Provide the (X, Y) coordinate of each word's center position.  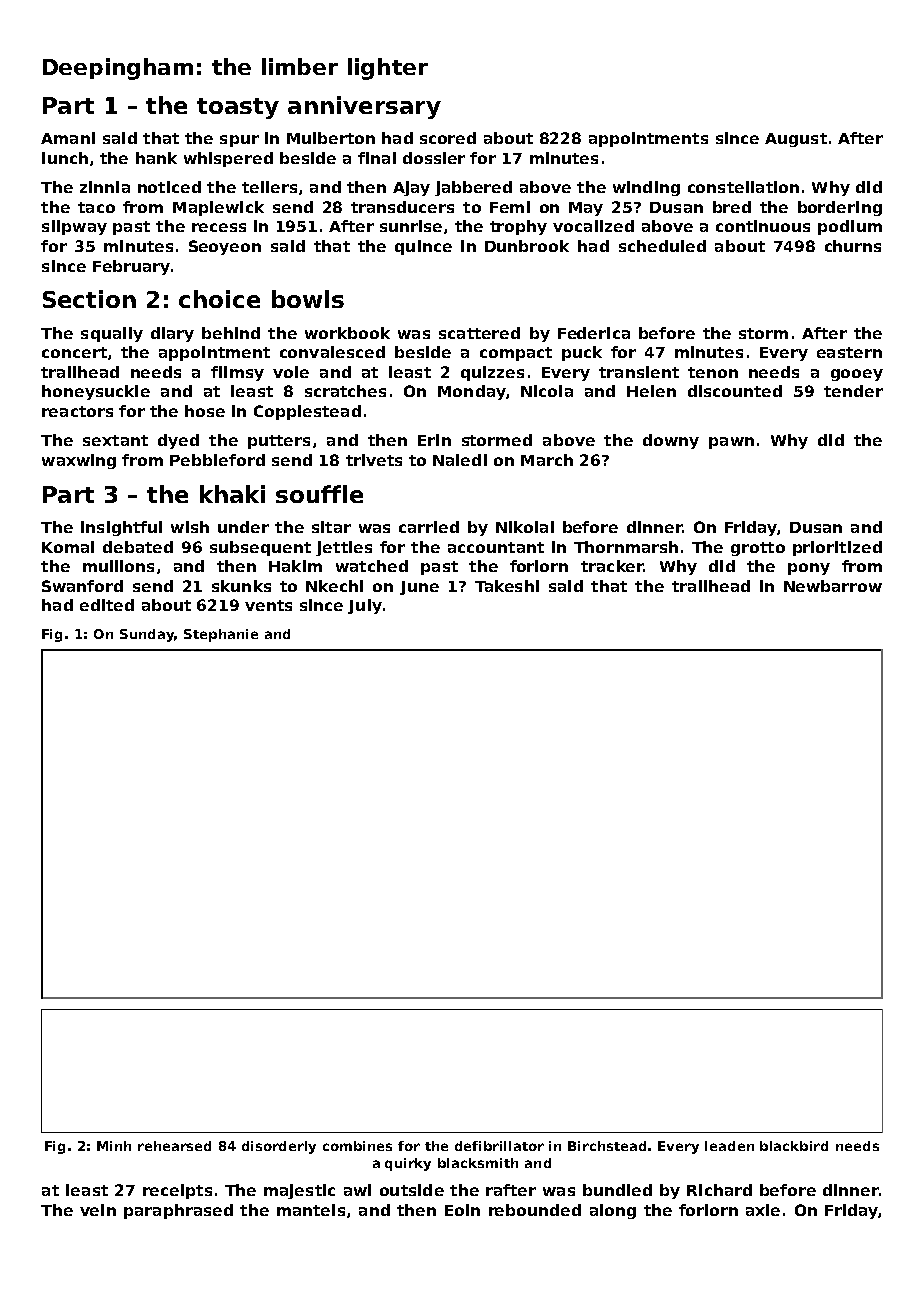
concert (74, 352)
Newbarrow (833, 586)
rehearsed (174, 1146)
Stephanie (221, 635)
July (365, 606)
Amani (68, 138)
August (796, 140)
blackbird (794, 1146)
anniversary (364, 107)
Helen (651, 391)
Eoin (462, 1210)
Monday (471, 392)
